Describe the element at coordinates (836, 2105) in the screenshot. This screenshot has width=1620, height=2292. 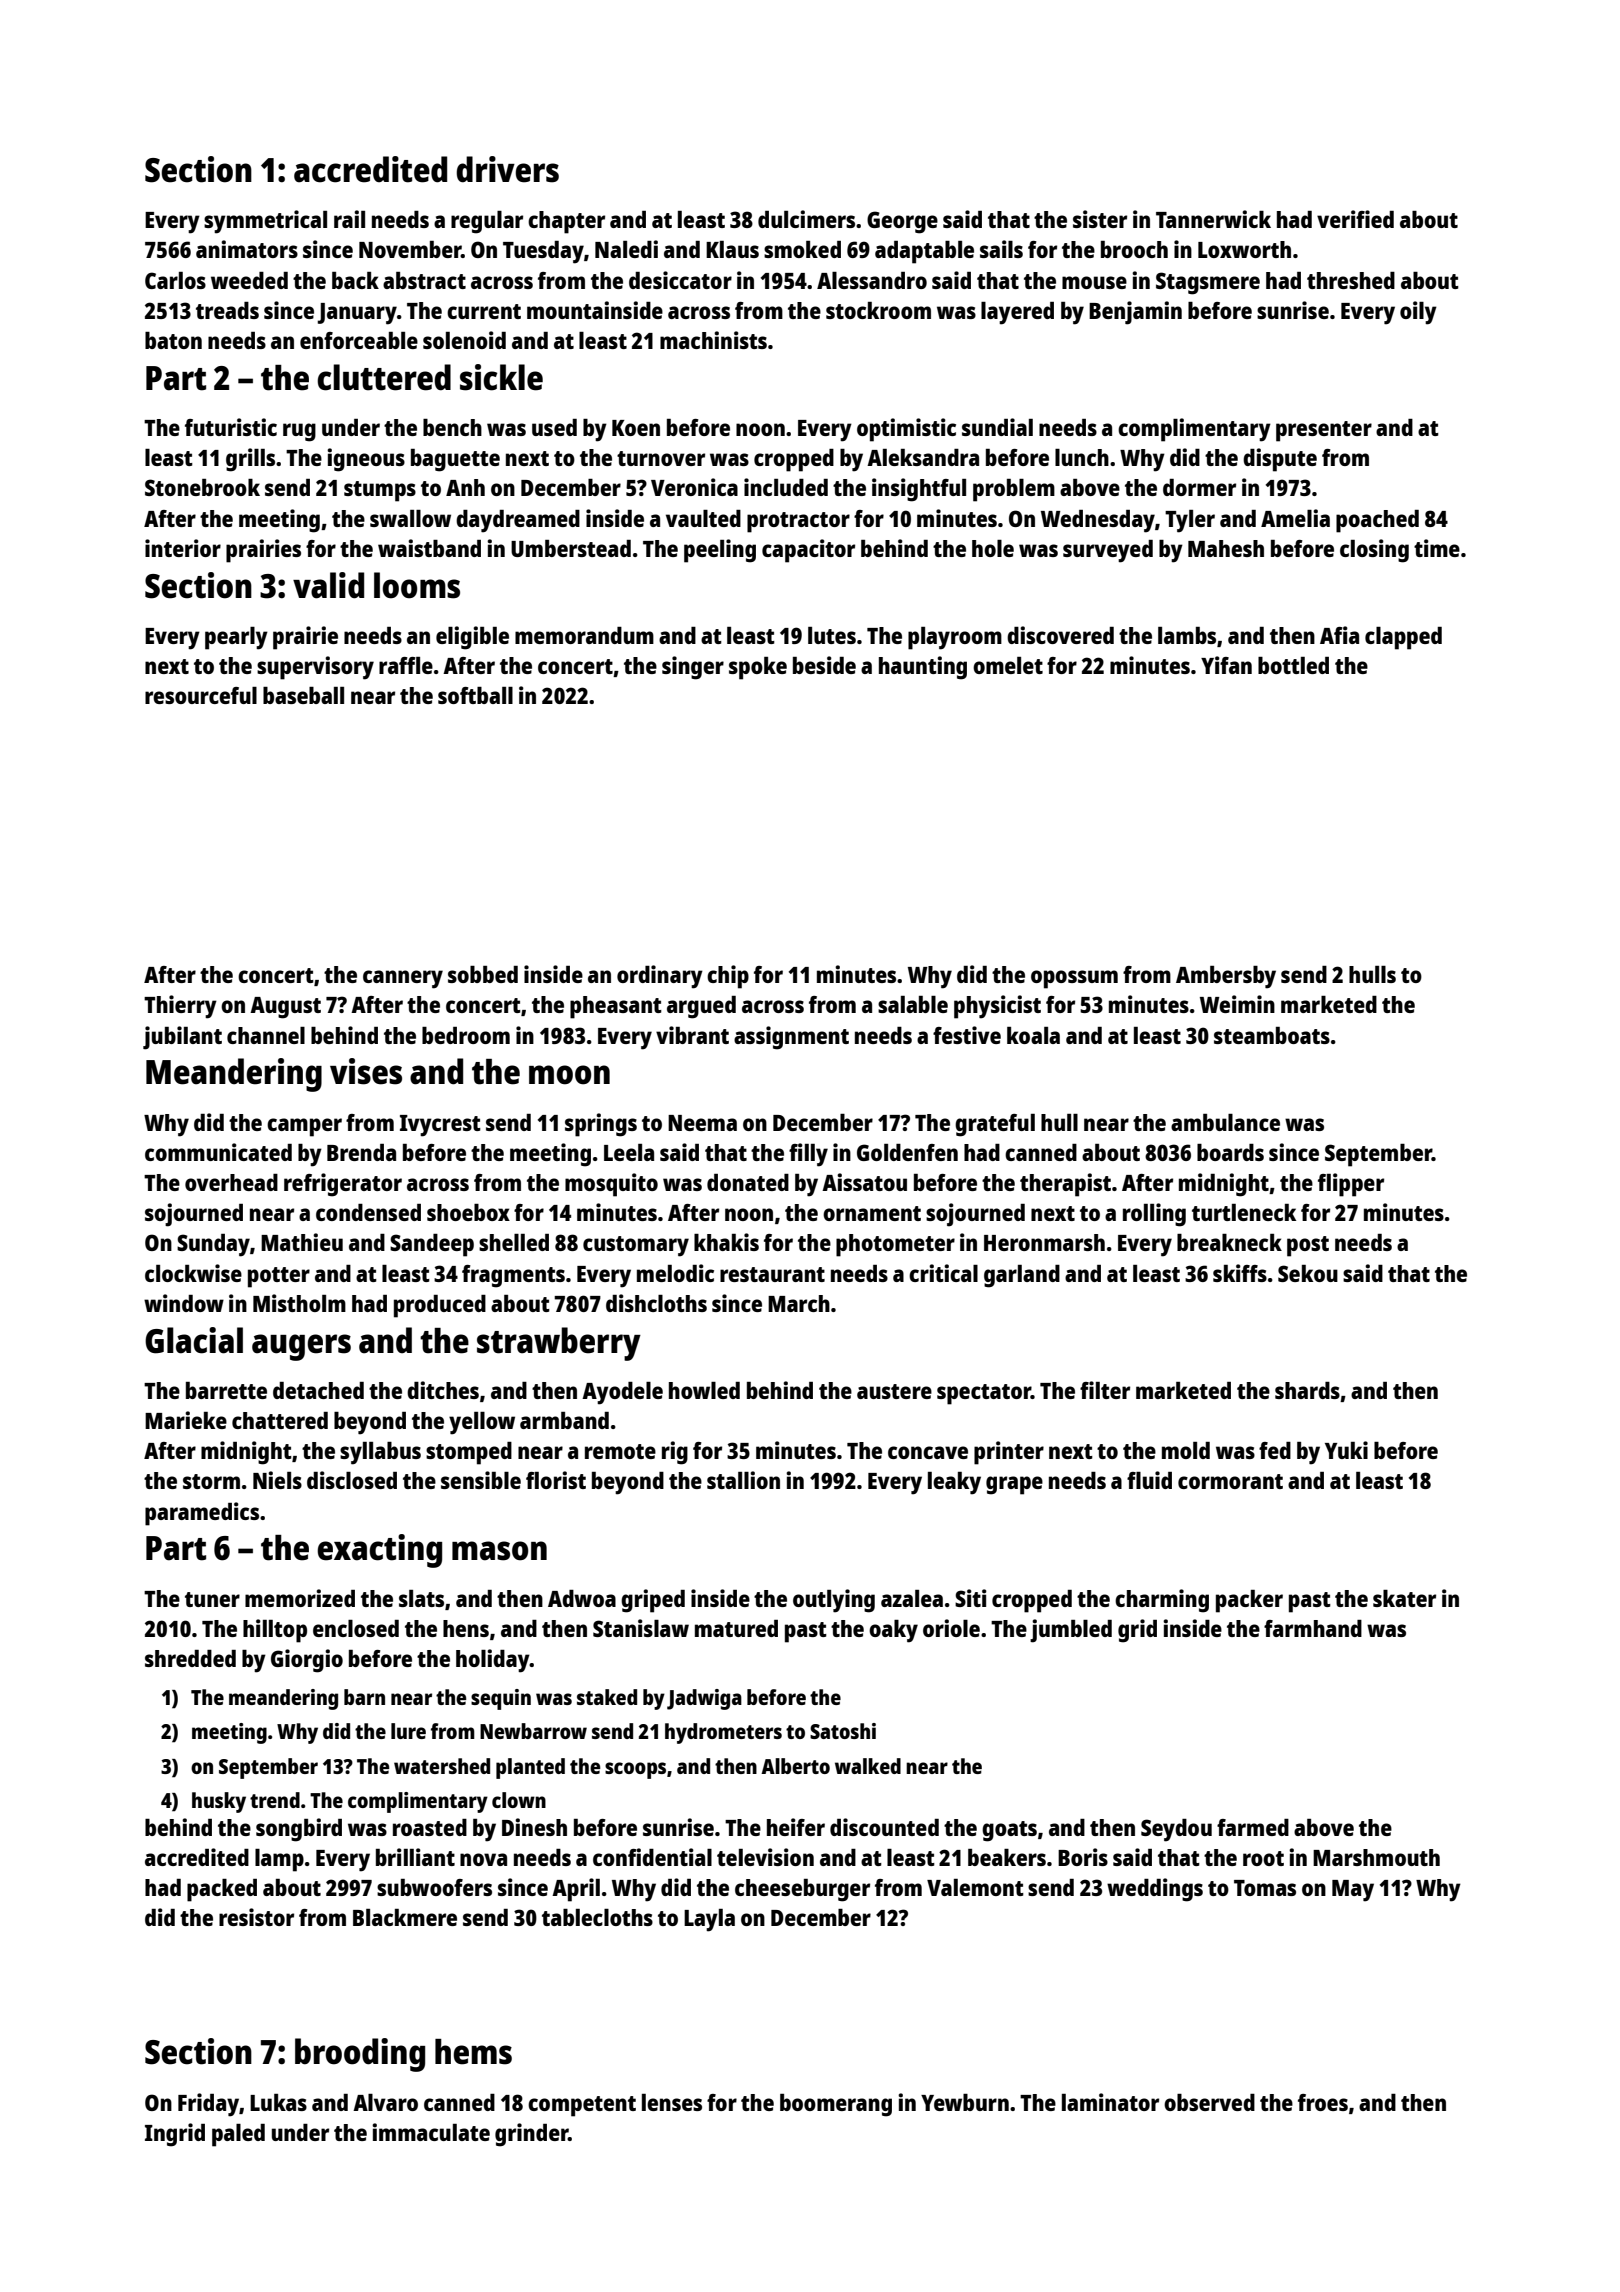
I see `boomerang` at that location.
